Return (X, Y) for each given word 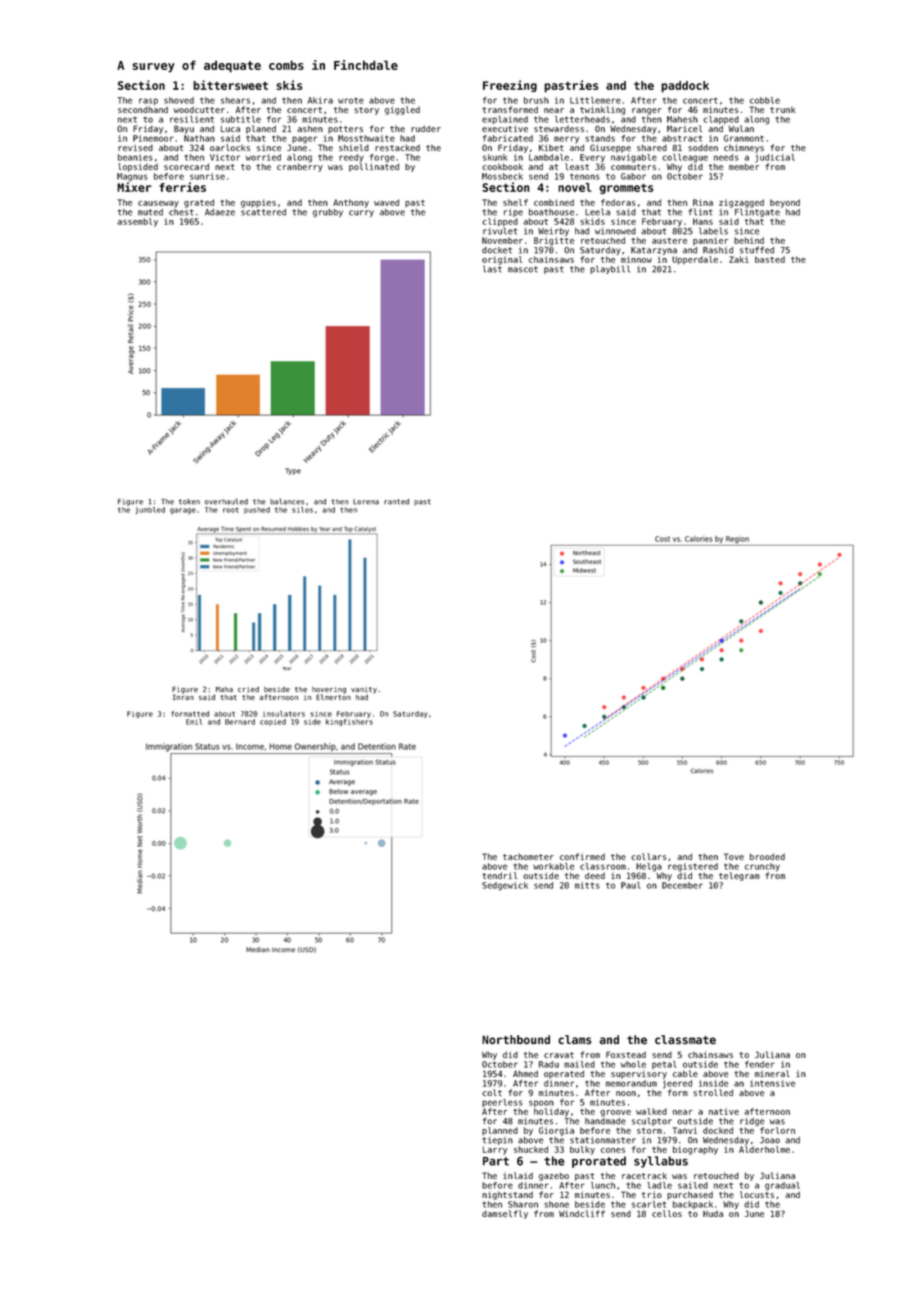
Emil (194, 722)
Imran (183, 697)
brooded (767, 856)
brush (536, 100)
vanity (364, 690)
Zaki (739, 259)
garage (183, 511)
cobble (765, 100)
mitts (587, 885)
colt (492, 1092)
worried (263, 157)
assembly (137, 222)
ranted (396, 502)
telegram (739, 876)
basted (770, 259)
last (492, 269)
